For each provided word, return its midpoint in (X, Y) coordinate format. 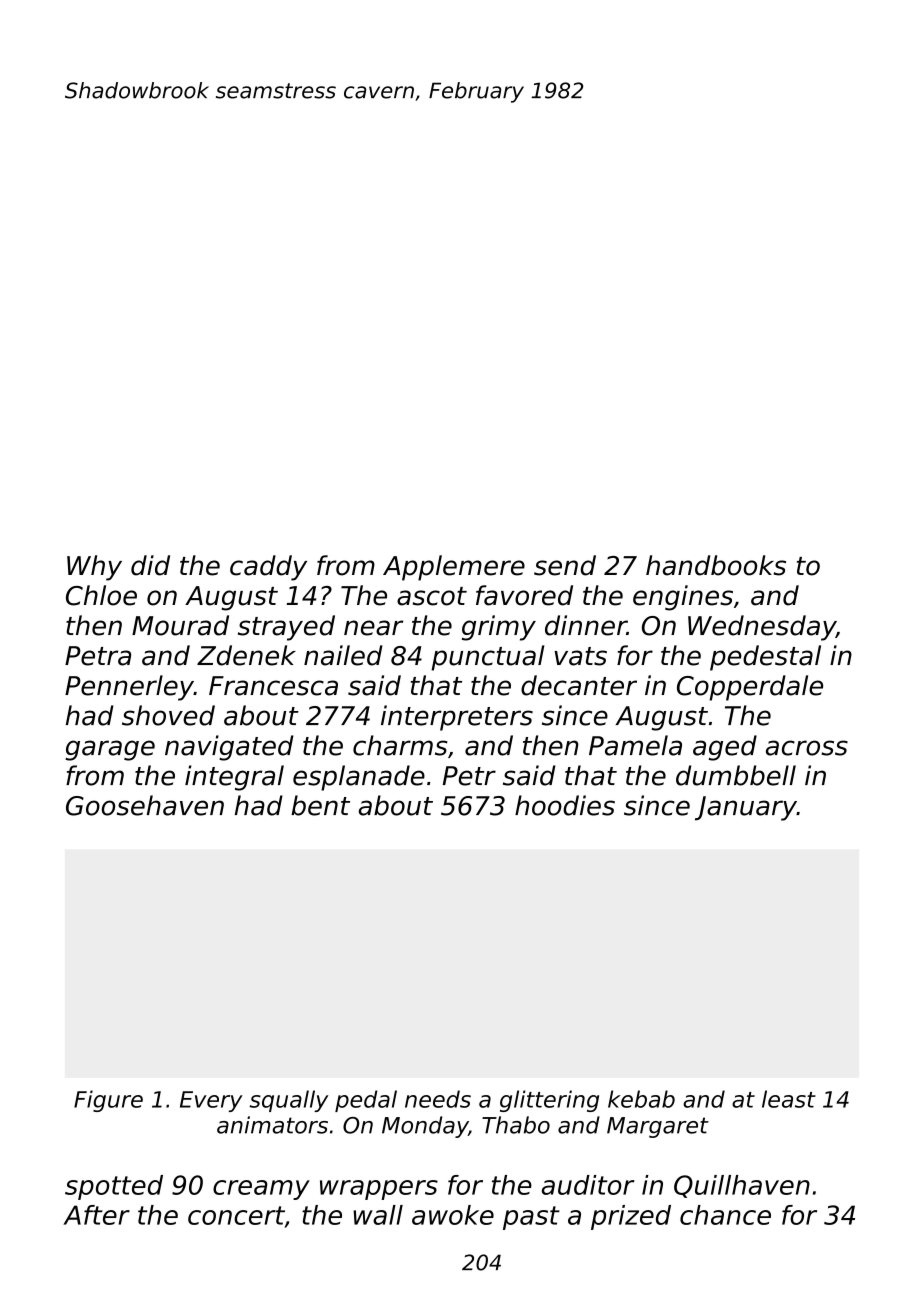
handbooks (716, 565)
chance (725, 1215)
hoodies (565, 805)
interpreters (457, 718)
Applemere (454, 568)
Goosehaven (145, 805)
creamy (261, 1190)
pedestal (765, 658)
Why (94, 568)
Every (211, 1101)
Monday (425, 1127)
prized (631, 1217)
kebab (641, 1099)
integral (234, 778)
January (746, 808)
